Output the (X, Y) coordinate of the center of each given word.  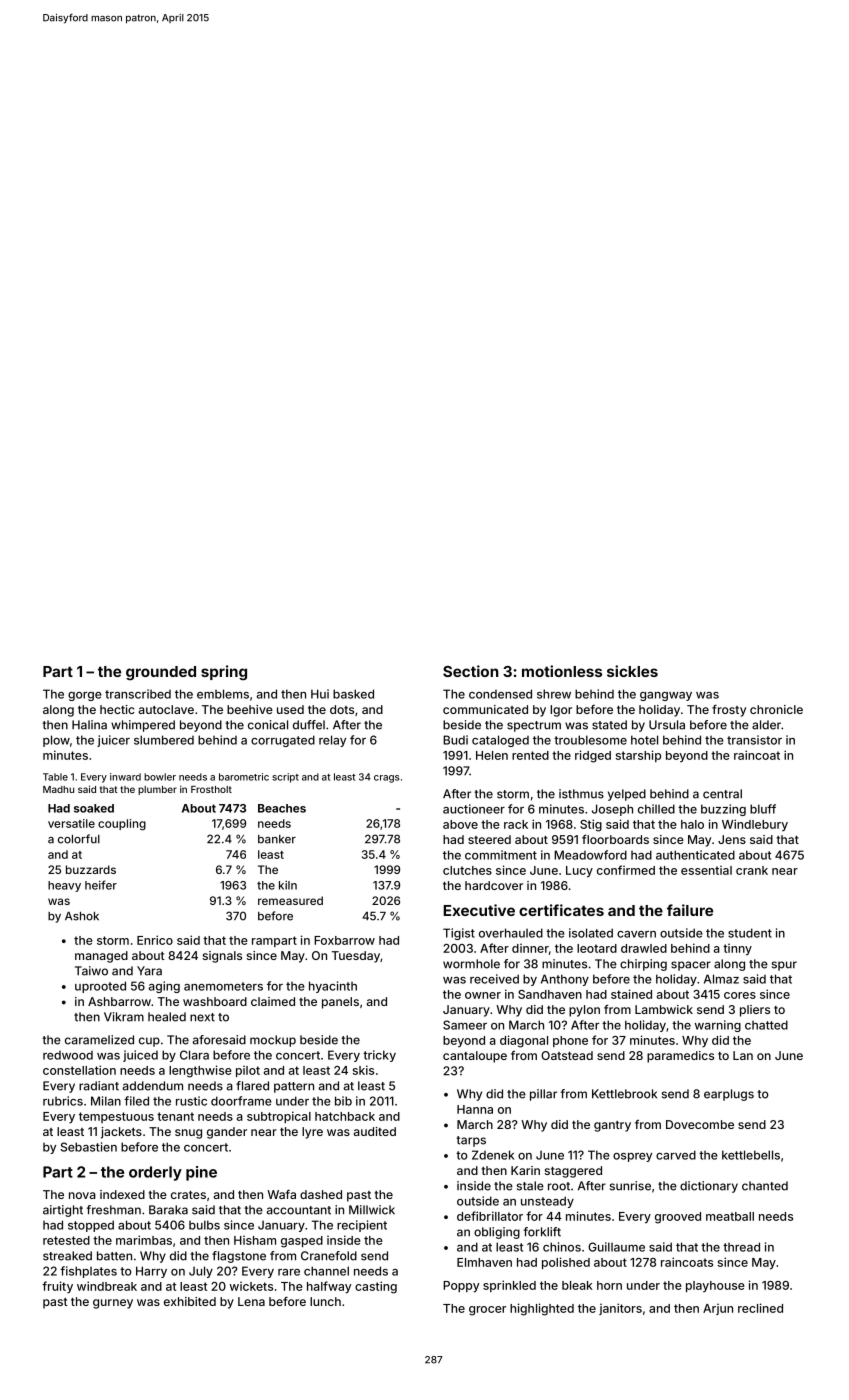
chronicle (776, 709)
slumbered (164, 740)
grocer (487, 1311)
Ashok (82, 916)
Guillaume (616, 1247)
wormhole (471, 964)
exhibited (190, 1301)
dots (342, 709)
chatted (766, 1025)
